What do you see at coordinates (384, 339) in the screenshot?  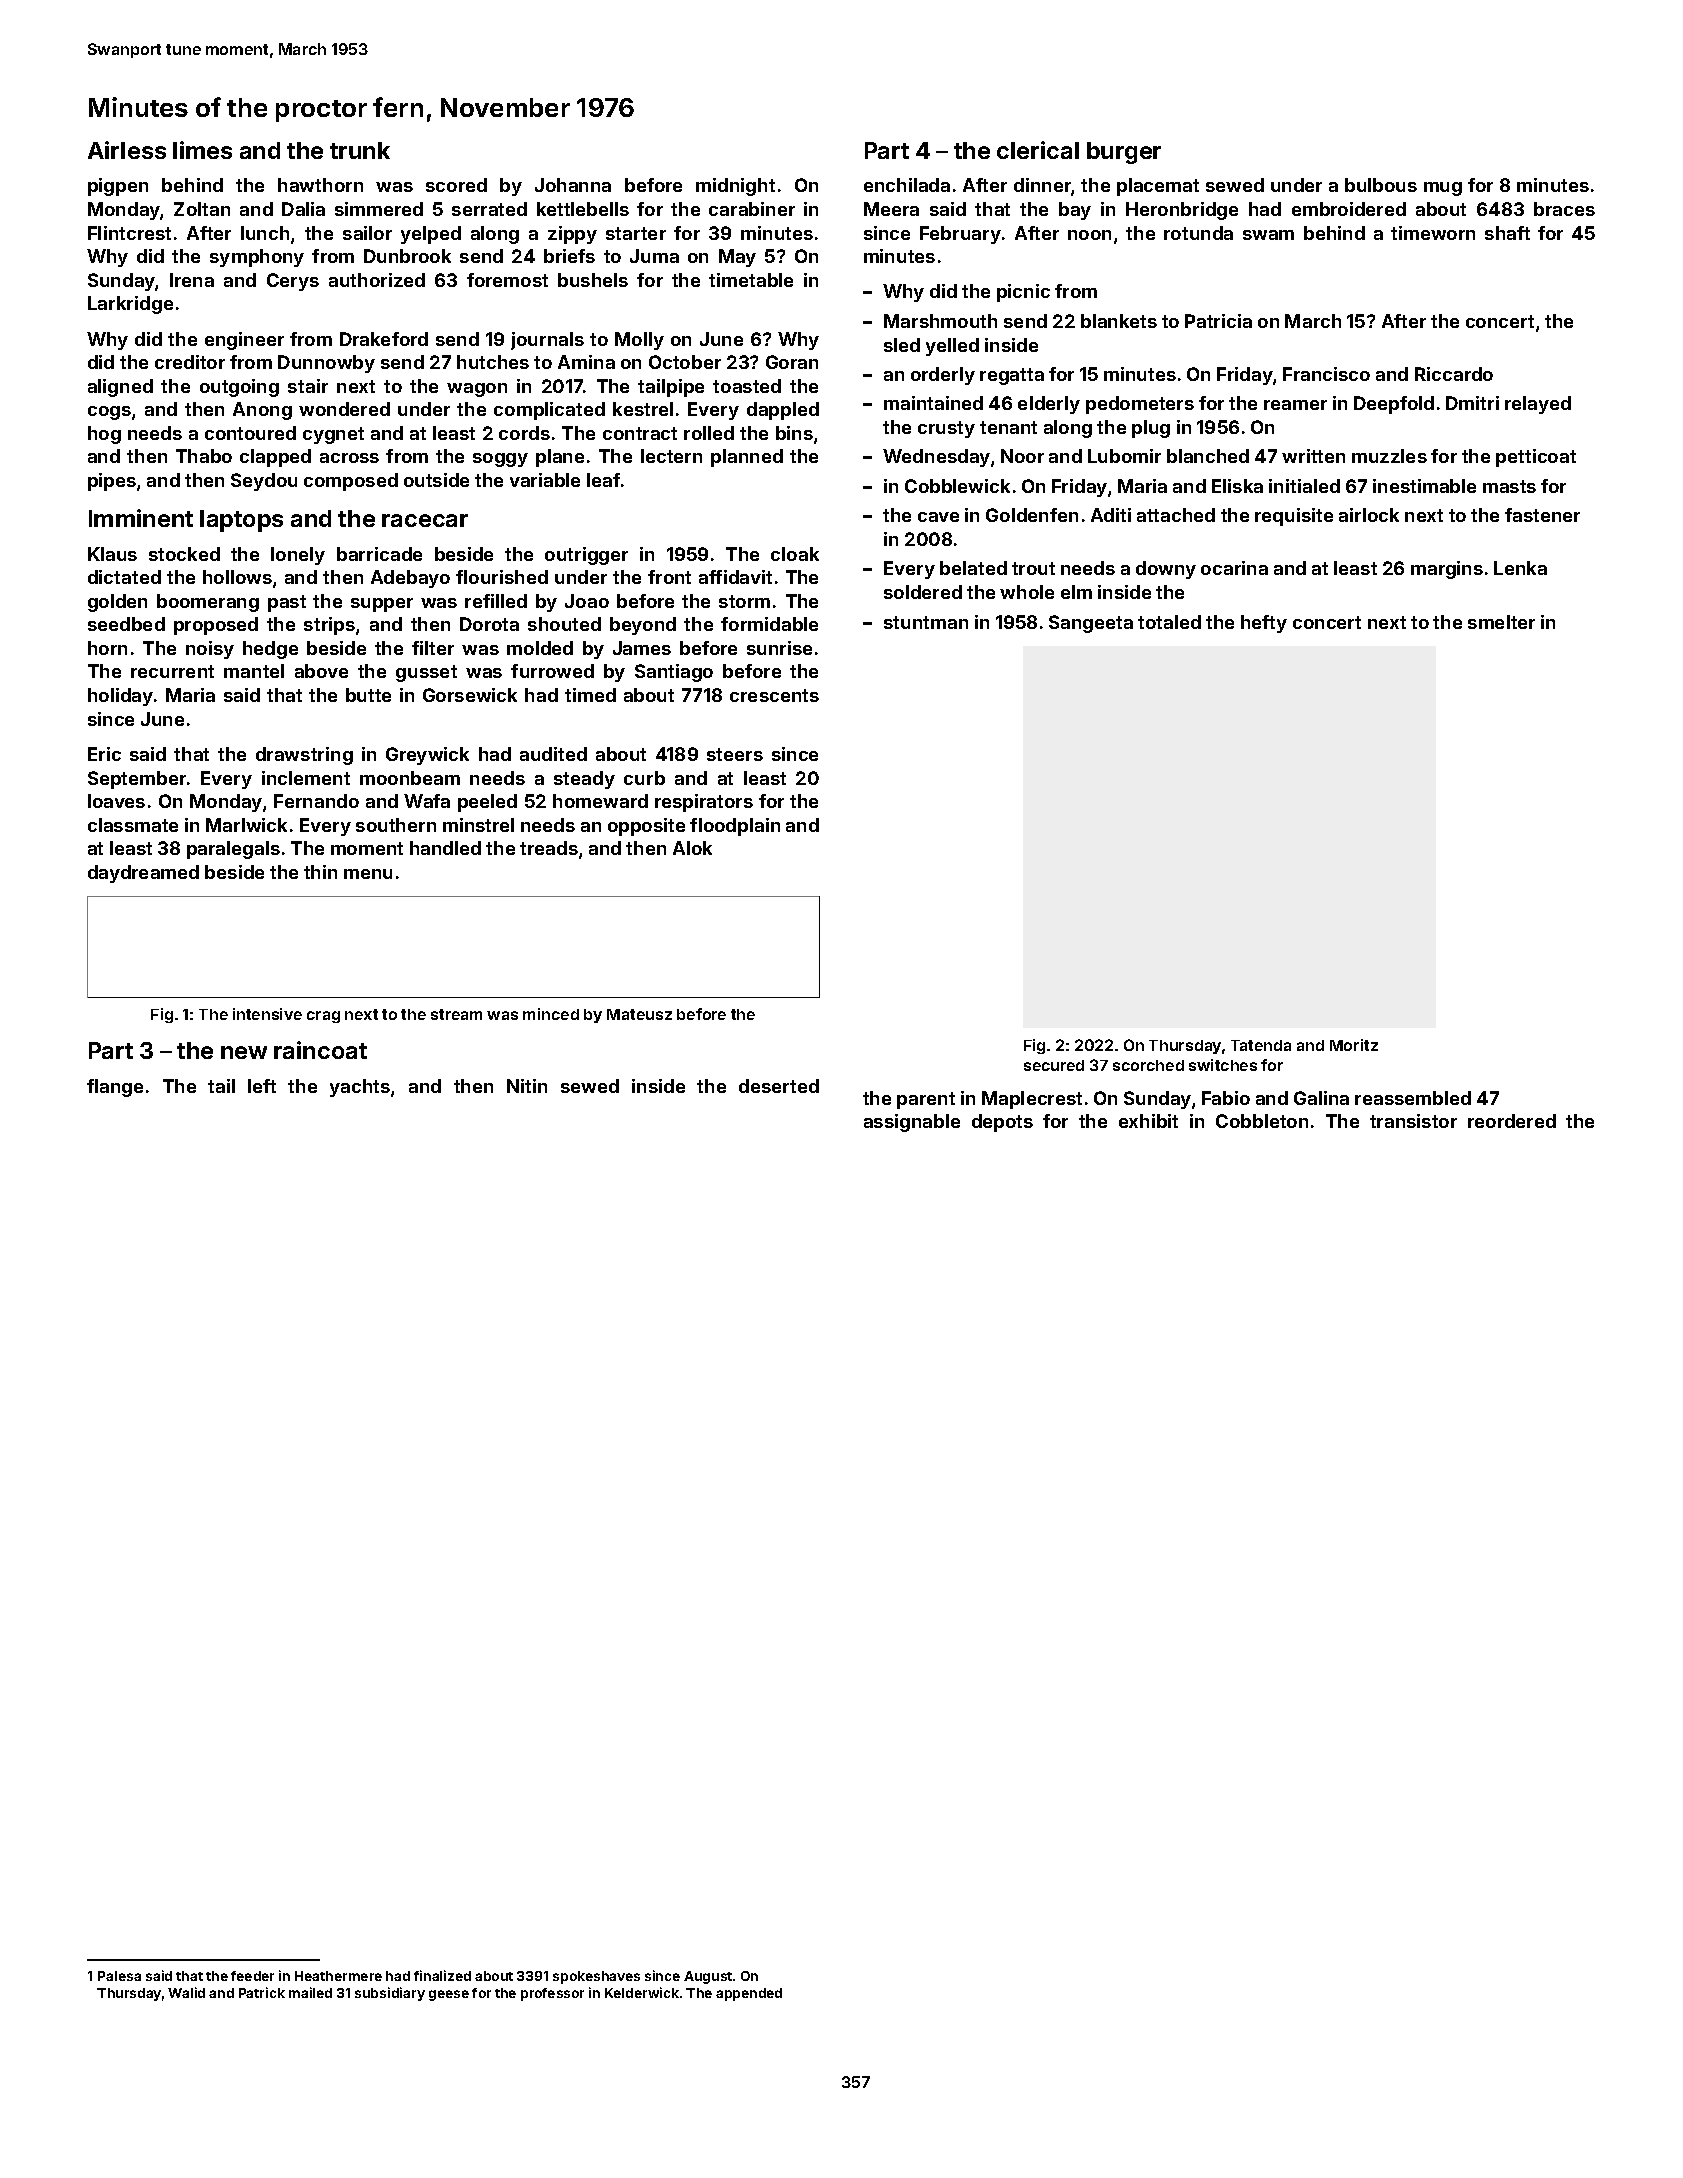 I see `Drakeford` at bounding box center [384, 339].
